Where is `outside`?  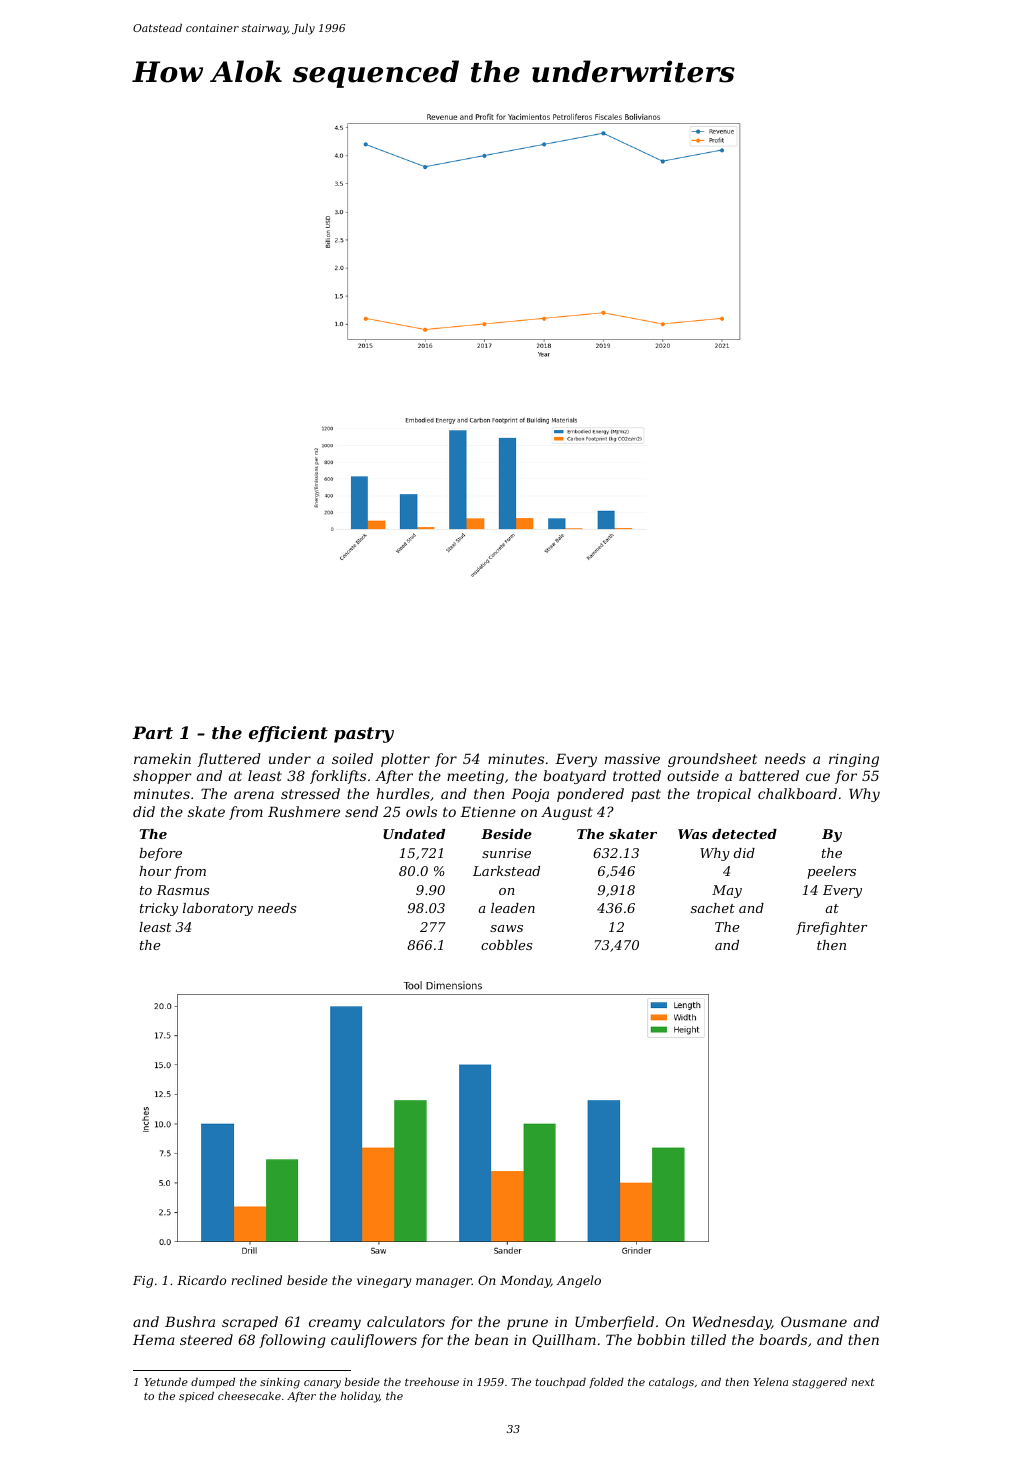 outside is located at coordinates (693, 775).
